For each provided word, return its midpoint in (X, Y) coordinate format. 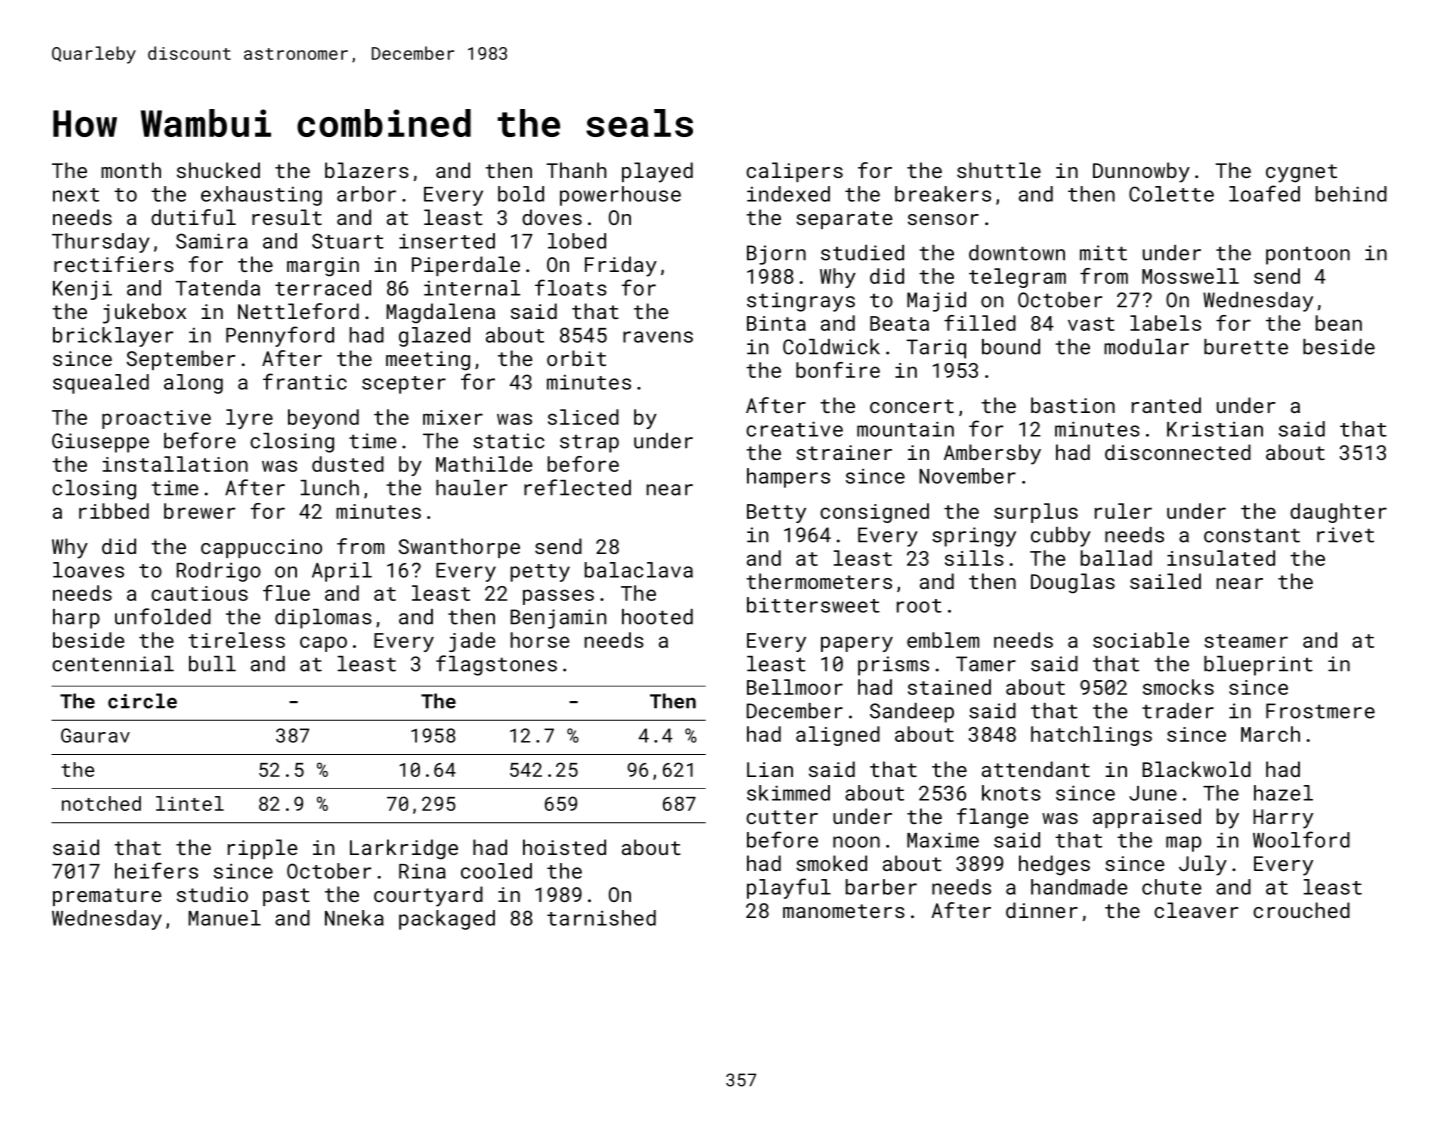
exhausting (261, 196)
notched (101, 803)
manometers (844, 911)
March (1270, 734)
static (509, 441)
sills (974, 558)
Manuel (224, 918)
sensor (943, 219)
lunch (330, 488)
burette (1246, 347)
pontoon (1308, 255)
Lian (770, 769)
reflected (577, 487)
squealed (101, 384)
